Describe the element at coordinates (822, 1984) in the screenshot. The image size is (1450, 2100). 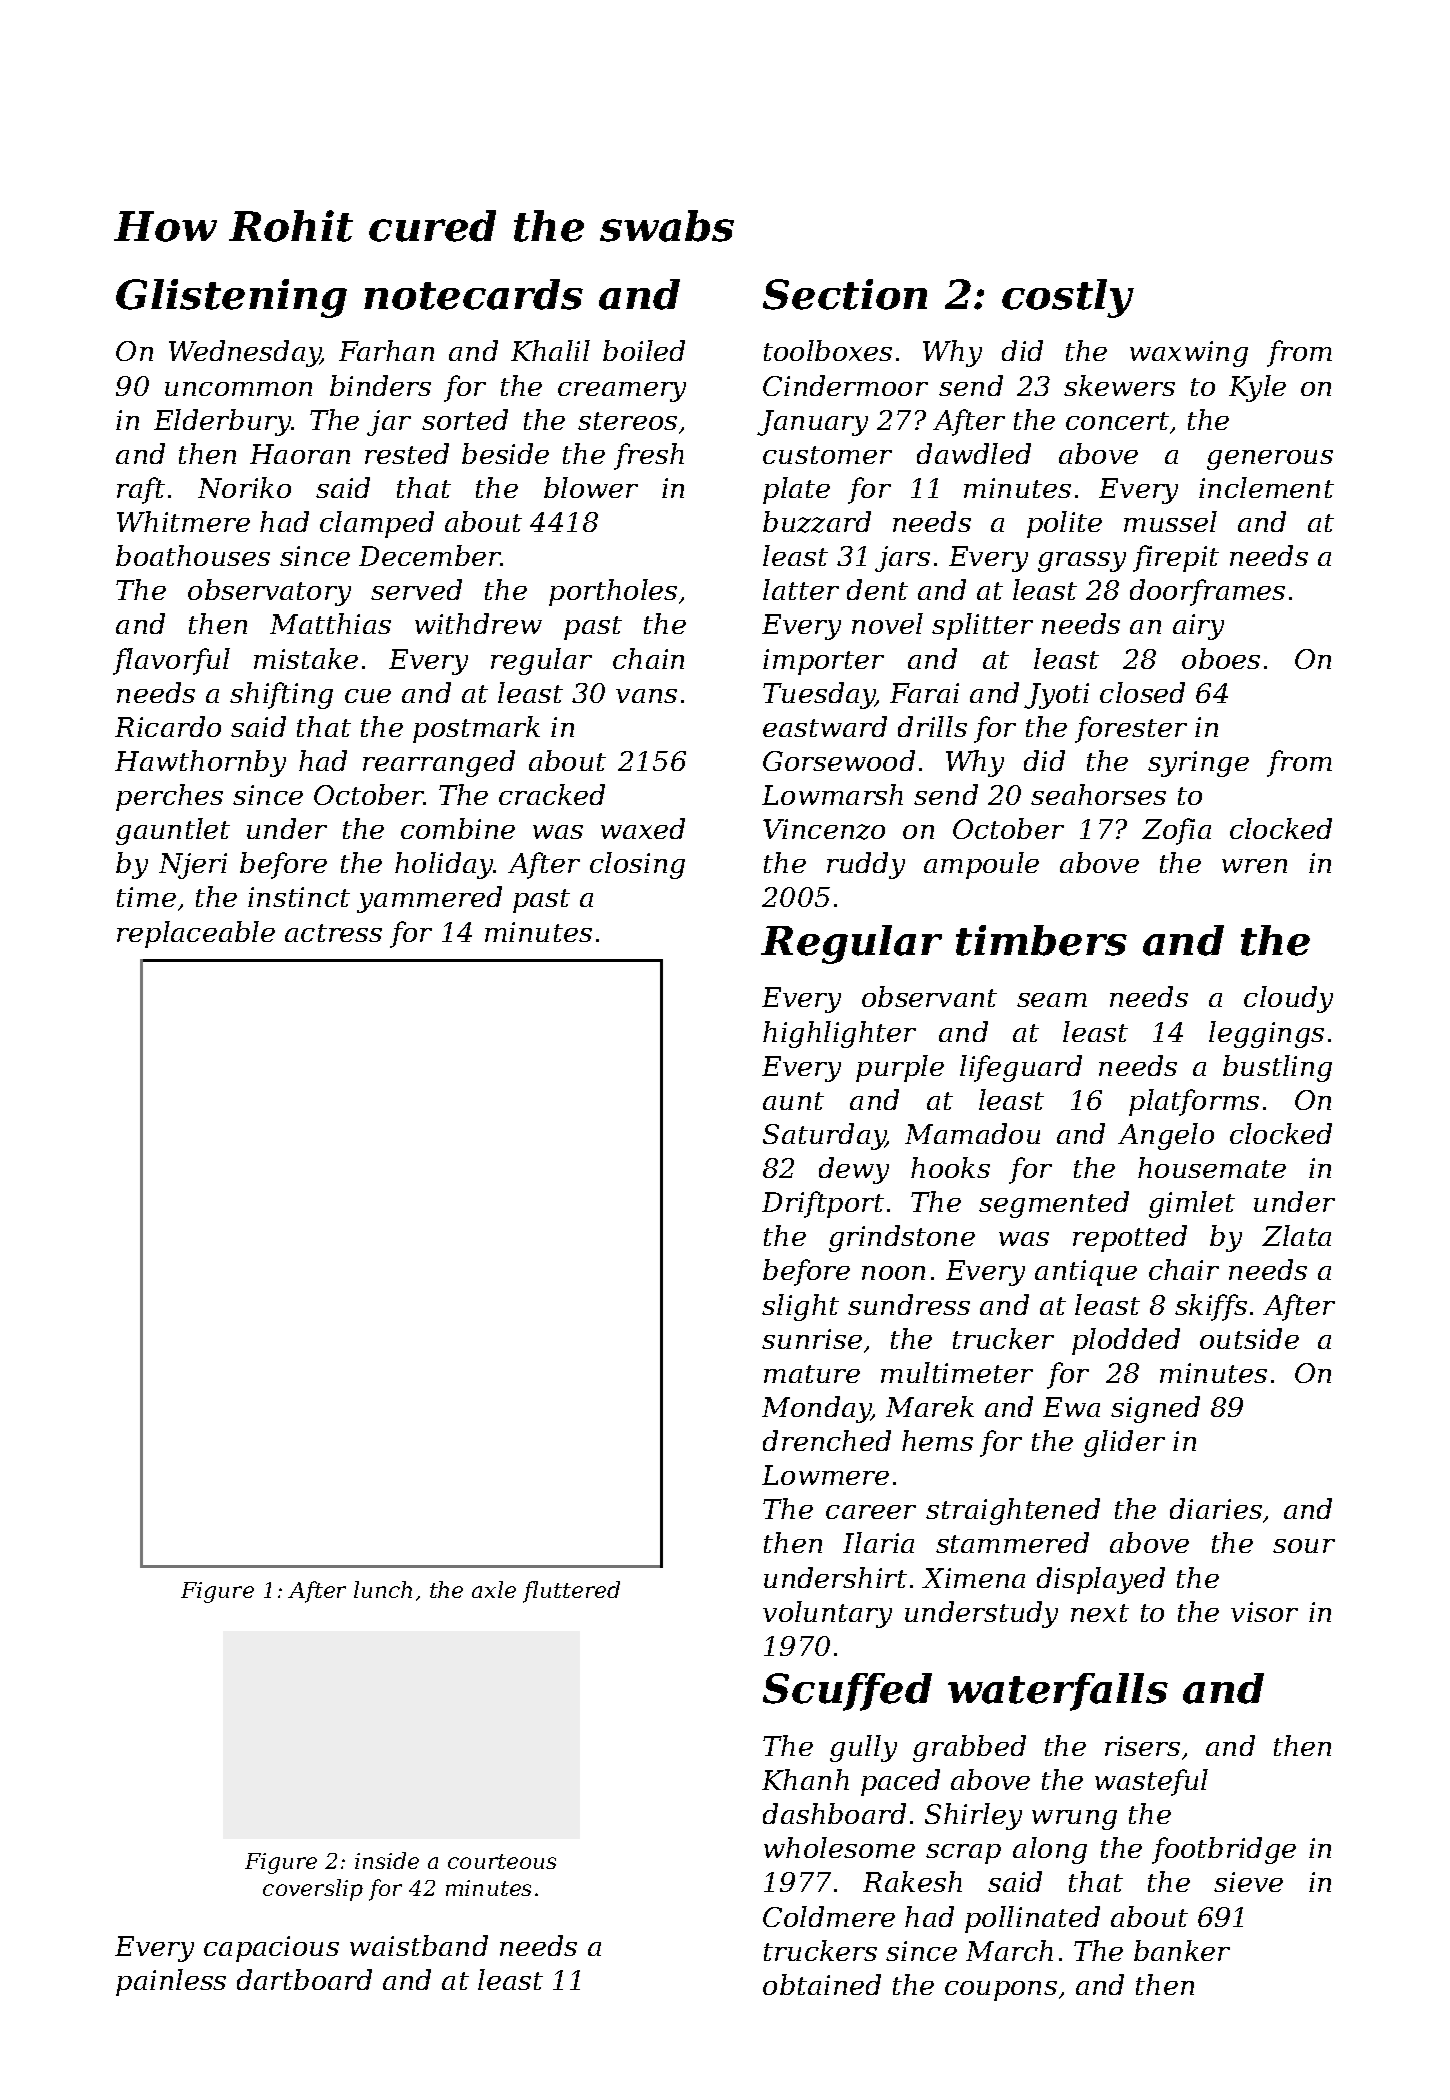
I see `obtained` at that location.
